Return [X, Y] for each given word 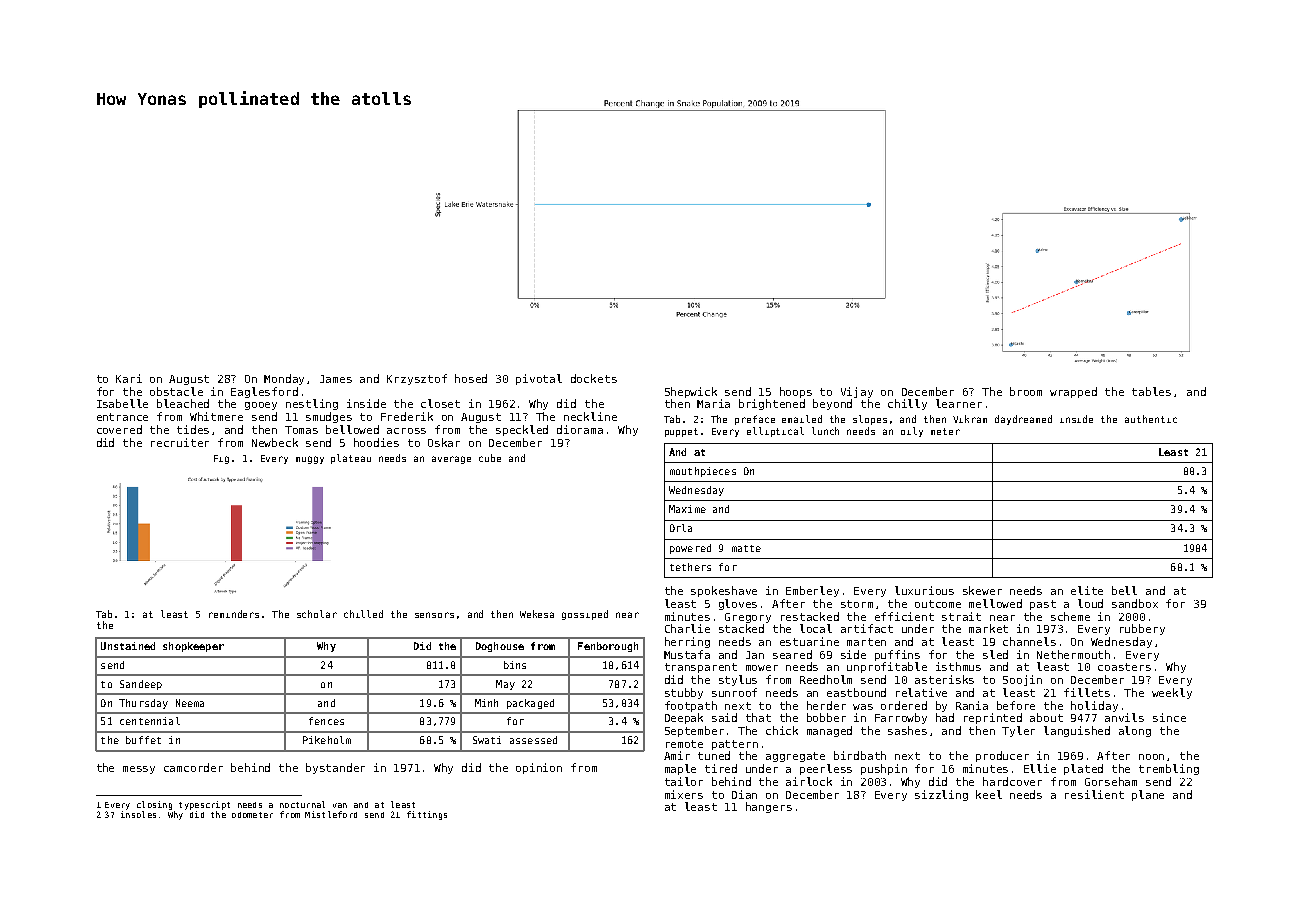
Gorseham [1111, 781]
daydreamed [1023, 420]
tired [721, 768]
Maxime [687, 509]
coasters [1124, 667]
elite [1087, 590]
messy [139, 770]
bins [515, 665]
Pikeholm [327, 740]
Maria [713, 403]
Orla [681, 528]
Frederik [407, 416]
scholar [317, 614]
